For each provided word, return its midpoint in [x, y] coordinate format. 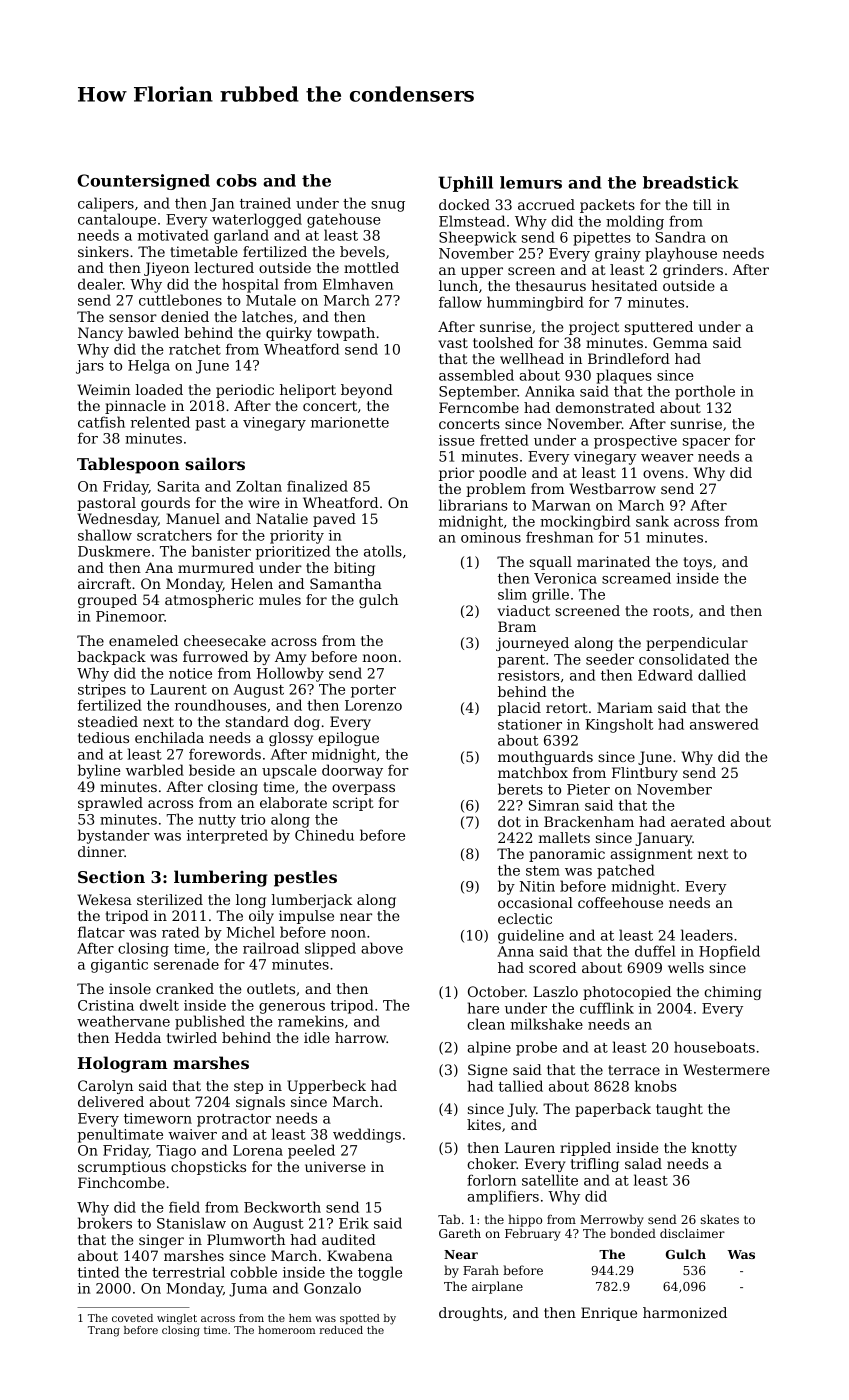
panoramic [567, 855]
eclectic [525, 918]
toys [698, 563]
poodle [502, 474]
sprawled [110, 804]
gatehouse [344, 220]
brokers [105, 1223]
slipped [330, 949]
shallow [105, 535]
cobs [236, 180]
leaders [707, 935]
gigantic [119, 966]
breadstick [691, 182]
